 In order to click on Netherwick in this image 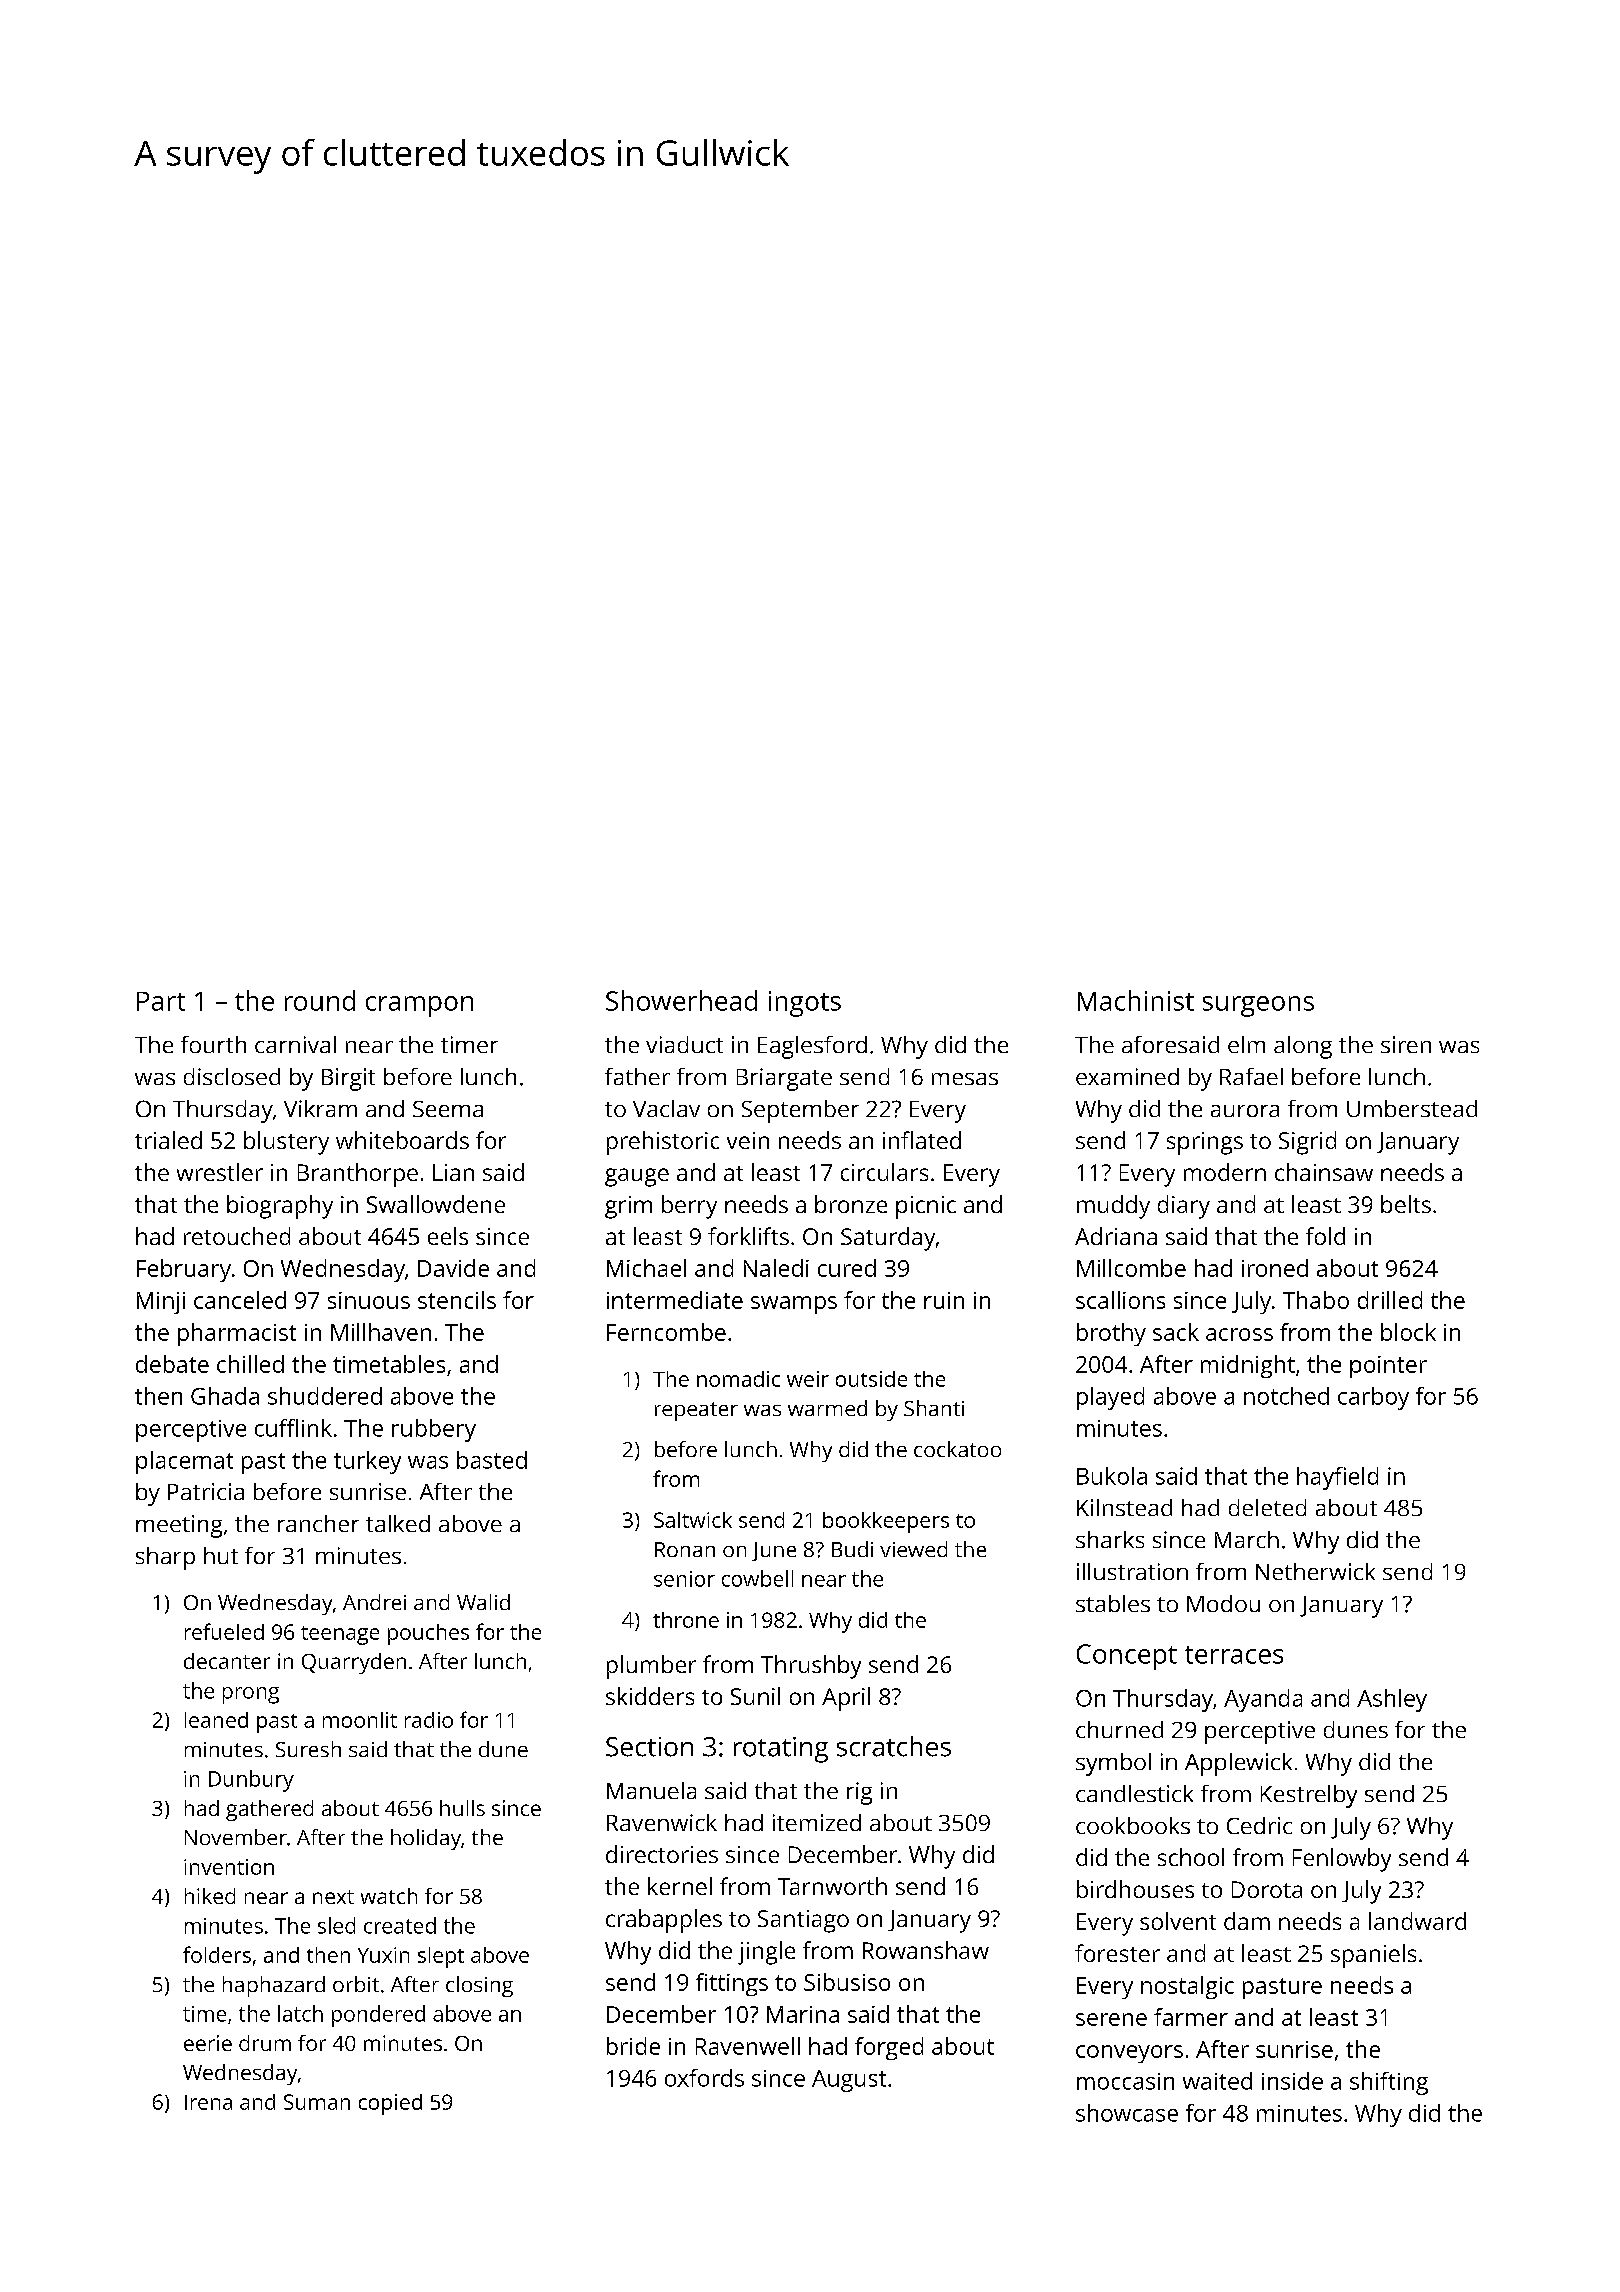, I will do `click(1315, 1571)`.
